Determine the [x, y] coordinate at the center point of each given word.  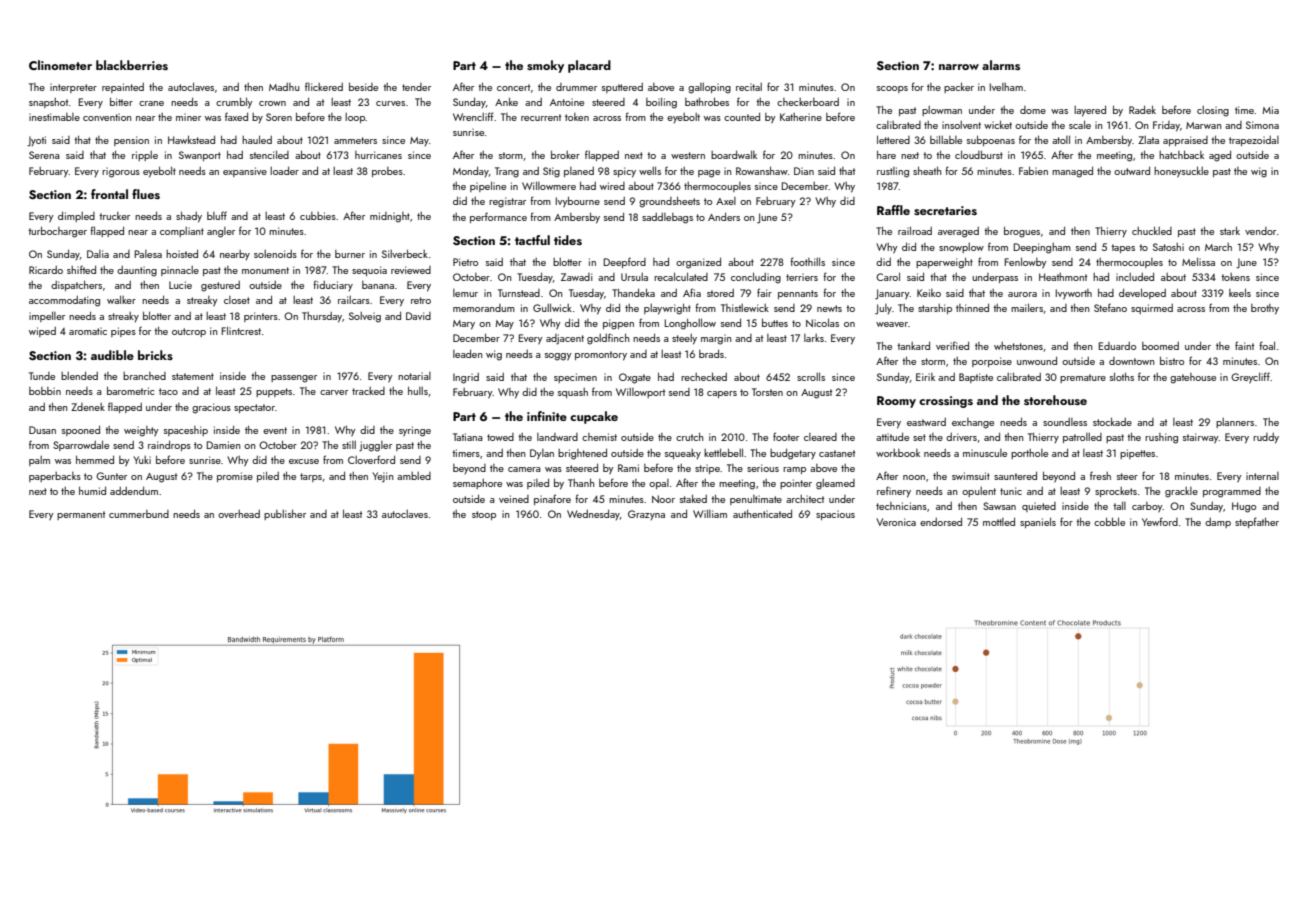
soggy [558, 357]
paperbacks [55, 477]
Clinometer [60, 65]
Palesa [148, 254]
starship [935, 309]
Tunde [42, 376]
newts [829, 308]
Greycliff [1250, 378]
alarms [1001, 65]
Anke [506, 101]
